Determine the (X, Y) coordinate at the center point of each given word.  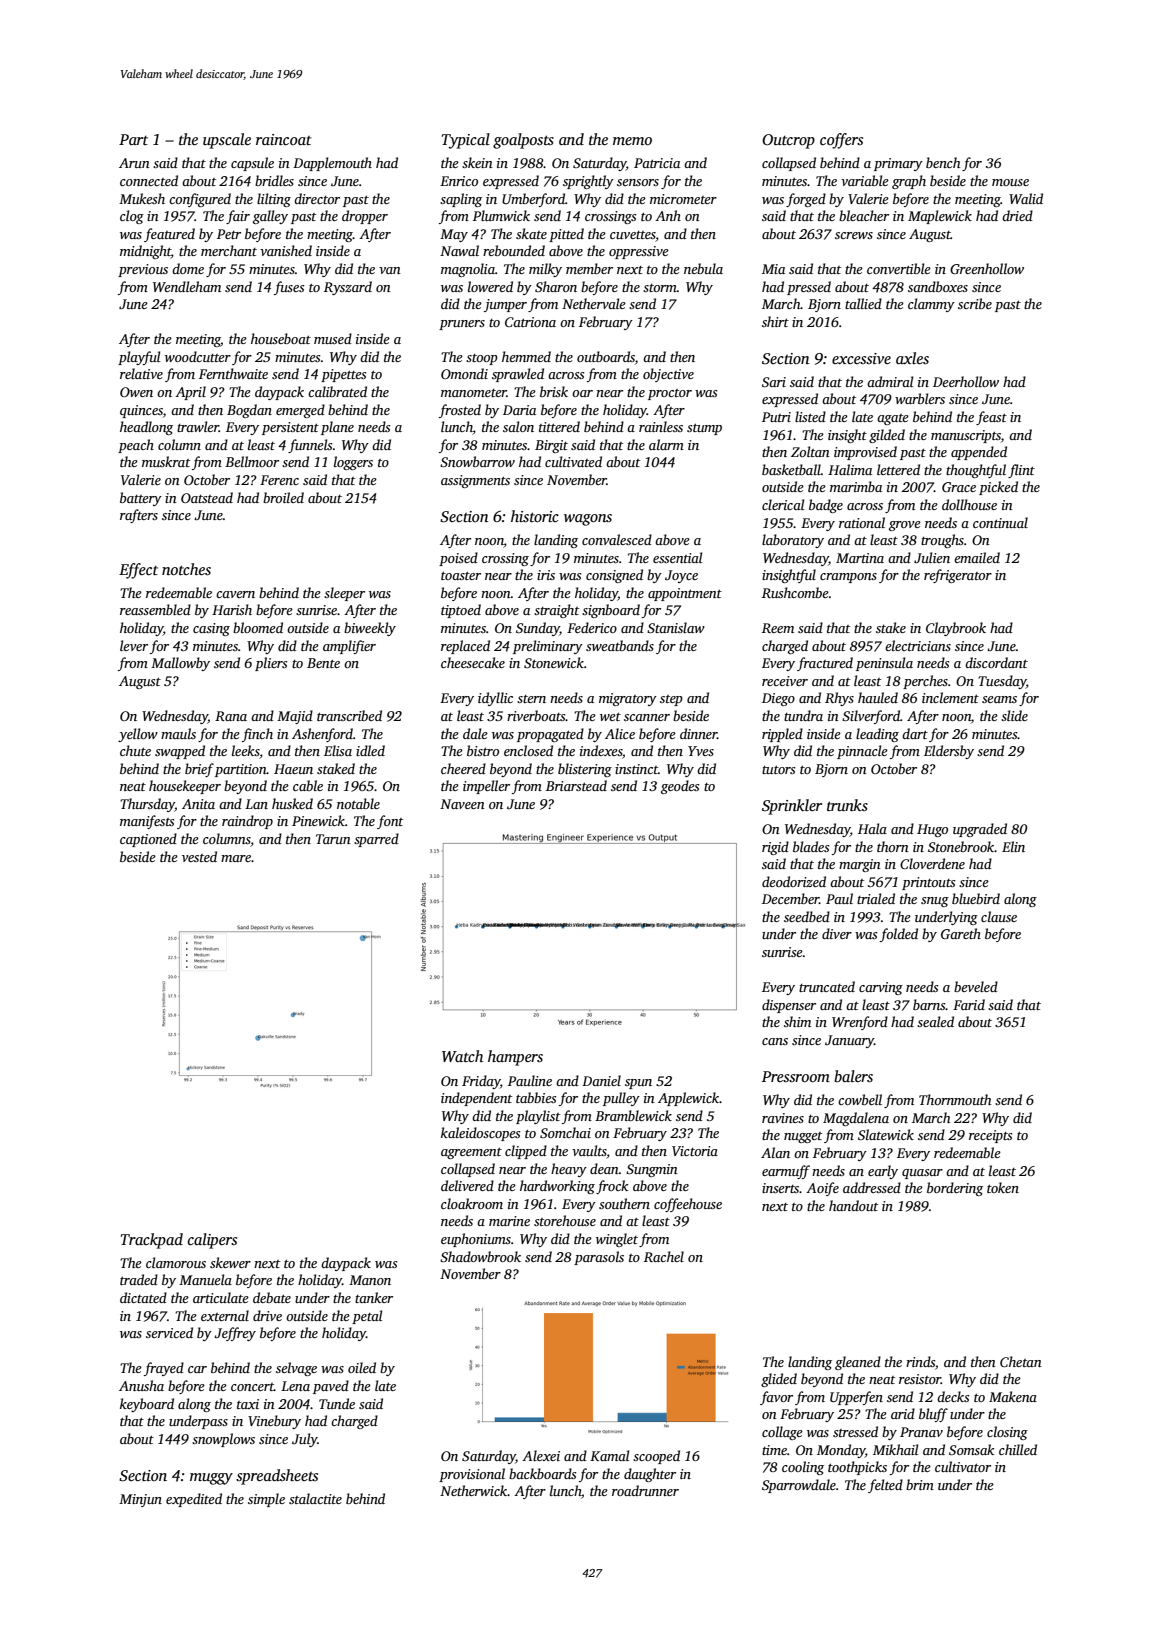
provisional (472, 1475)
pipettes (343, 375)
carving (881, 988)
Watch (462, 1056)
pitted (566, 235)
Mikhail (896, 1449)
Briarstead (576, 785)
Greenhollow (987, 268)
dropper (365, 217)
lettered (898, 469)
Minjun (140, 1500)
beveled (976, 986)
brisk (554, 391)
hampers (515, 1058)
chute (135, 750)
